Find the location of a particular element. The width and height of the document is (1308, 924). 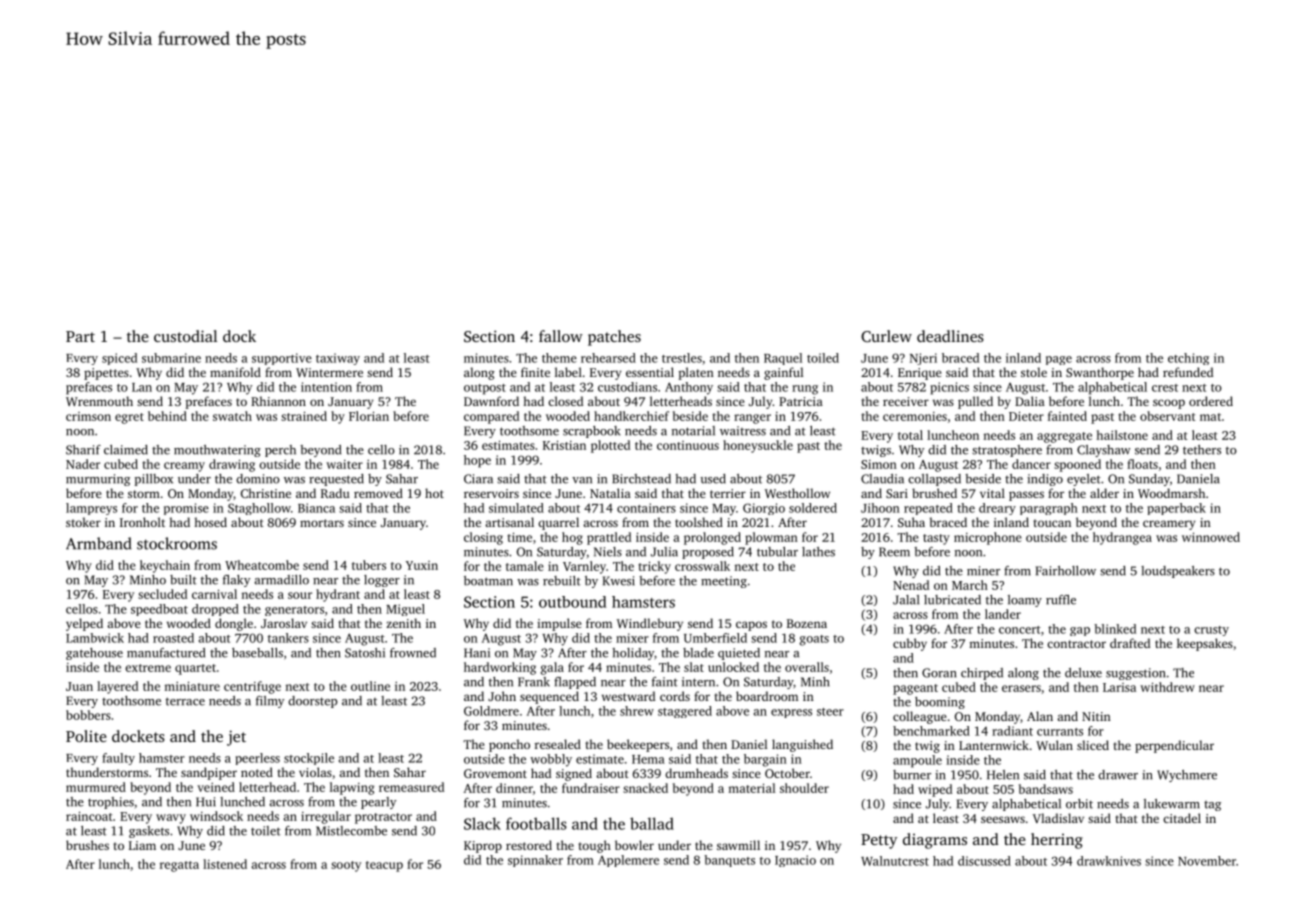

tricky is located at coordinates (654, 567).
